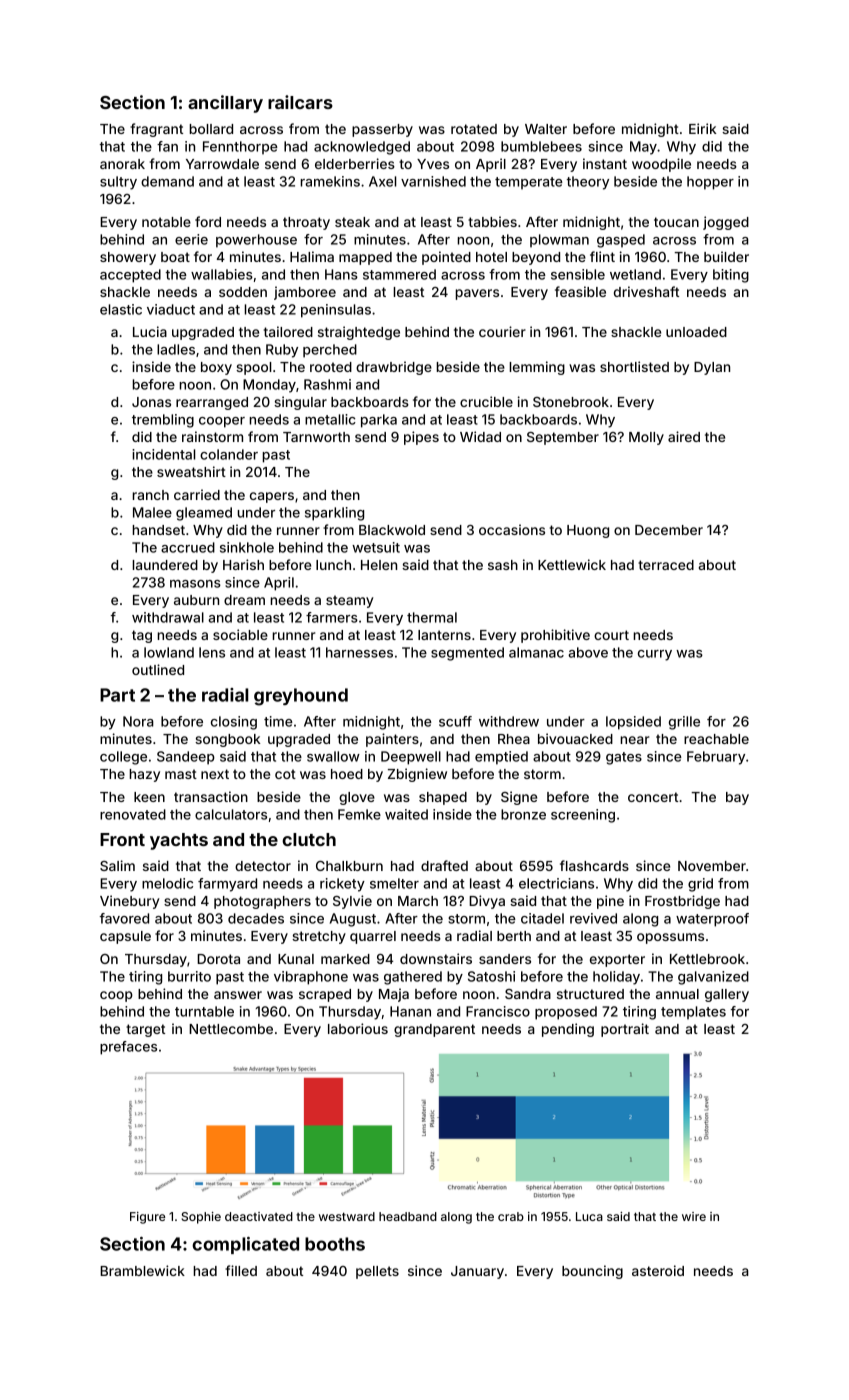  Describe the element at coordinates (684, 436) in the screenshot. I see `aired` at that location.
